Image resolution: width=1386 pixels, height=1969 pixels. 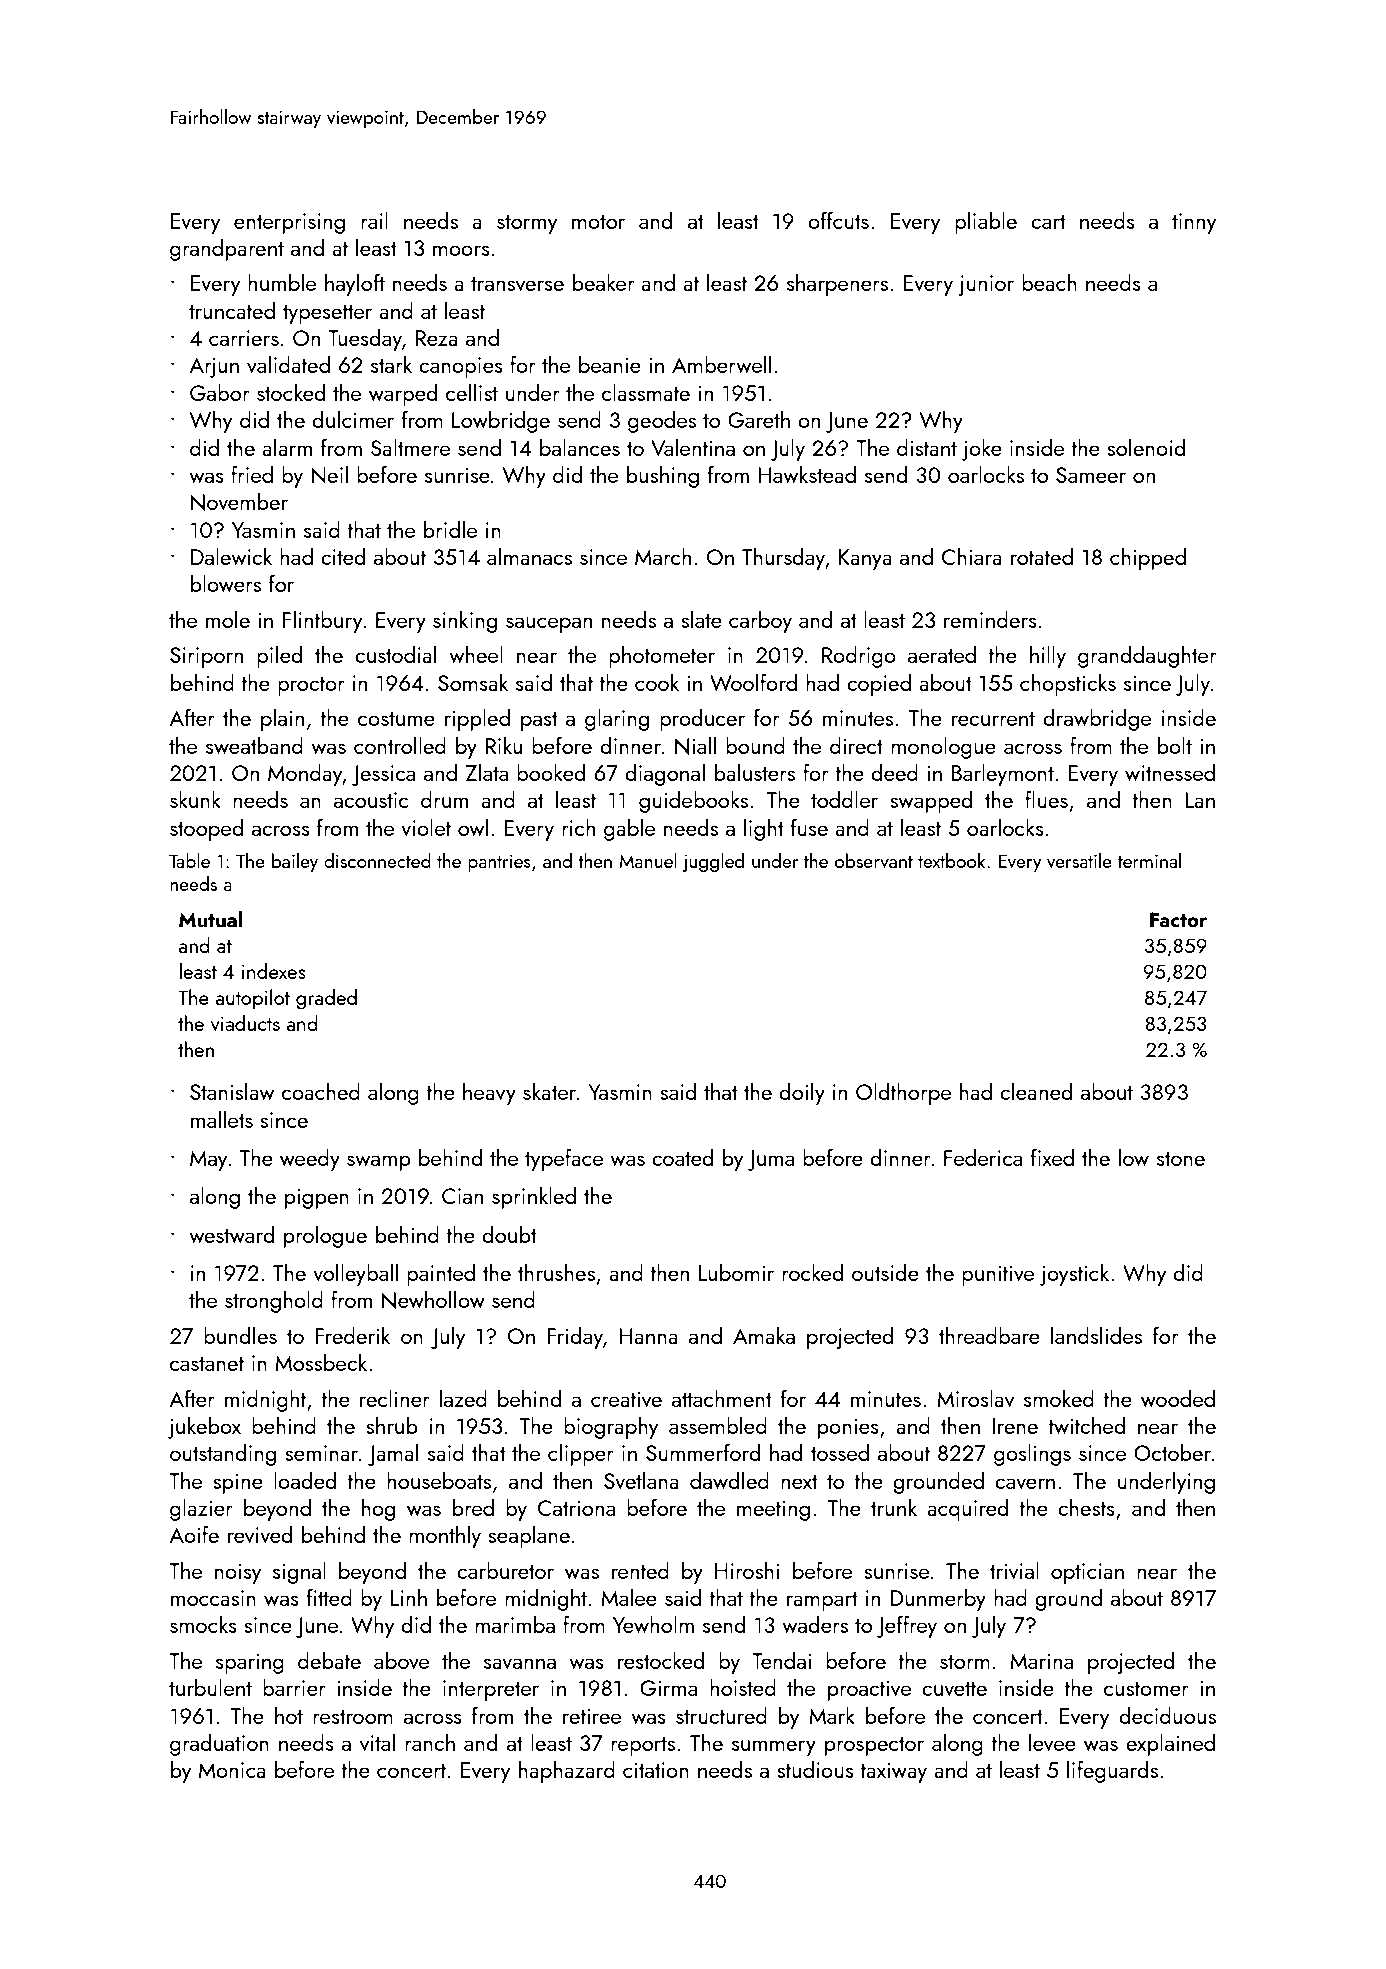 I want to click on heavy, so click(x=489, y=1093).
